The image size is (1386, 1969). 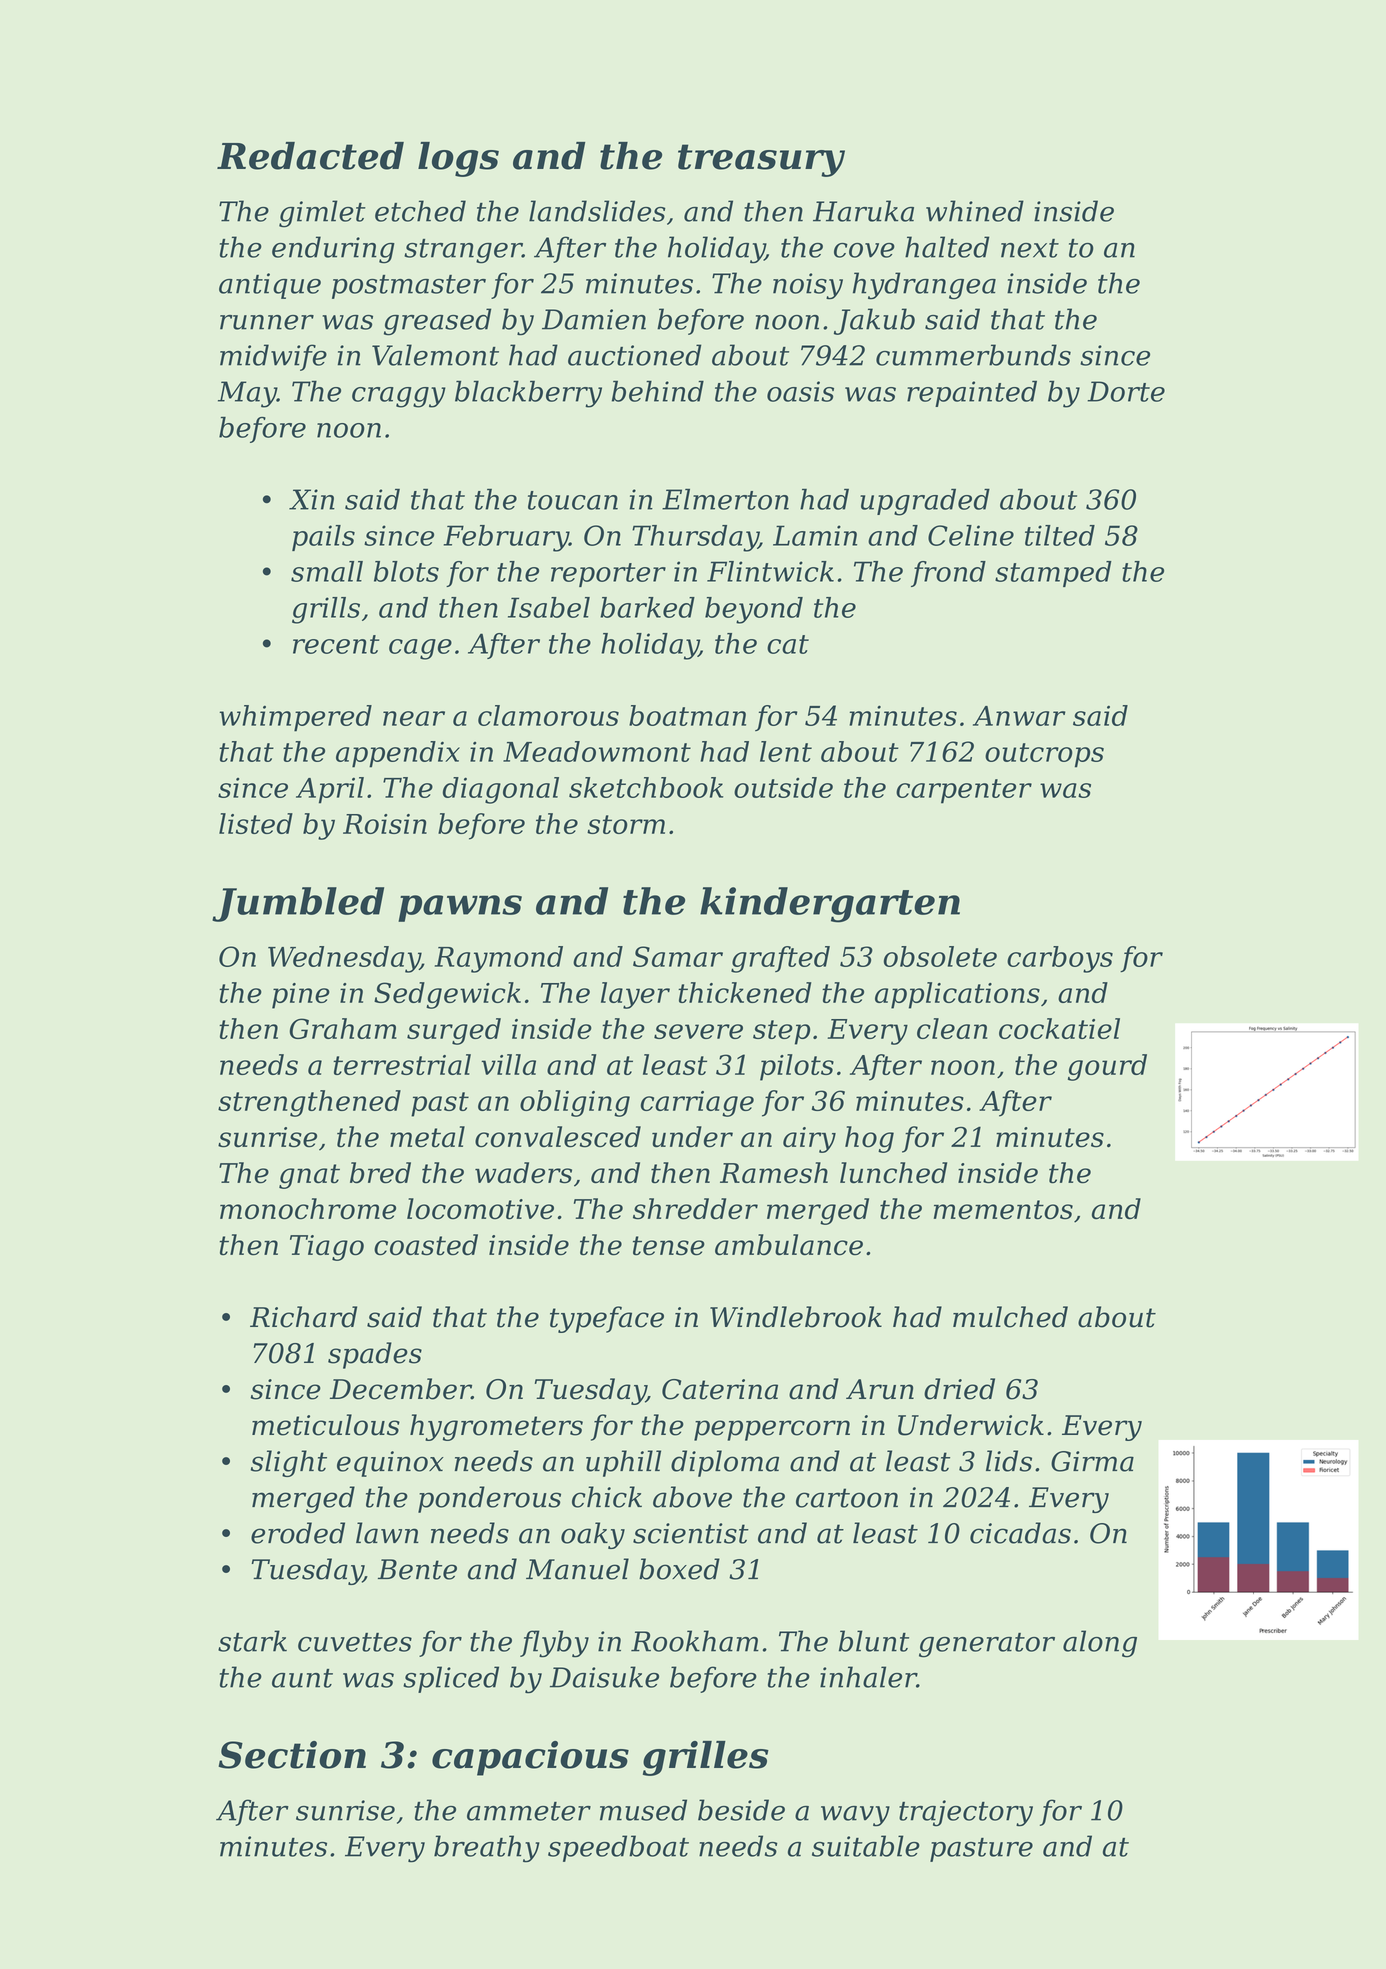 I want to click on landslides, so click(x=597, y=211).
